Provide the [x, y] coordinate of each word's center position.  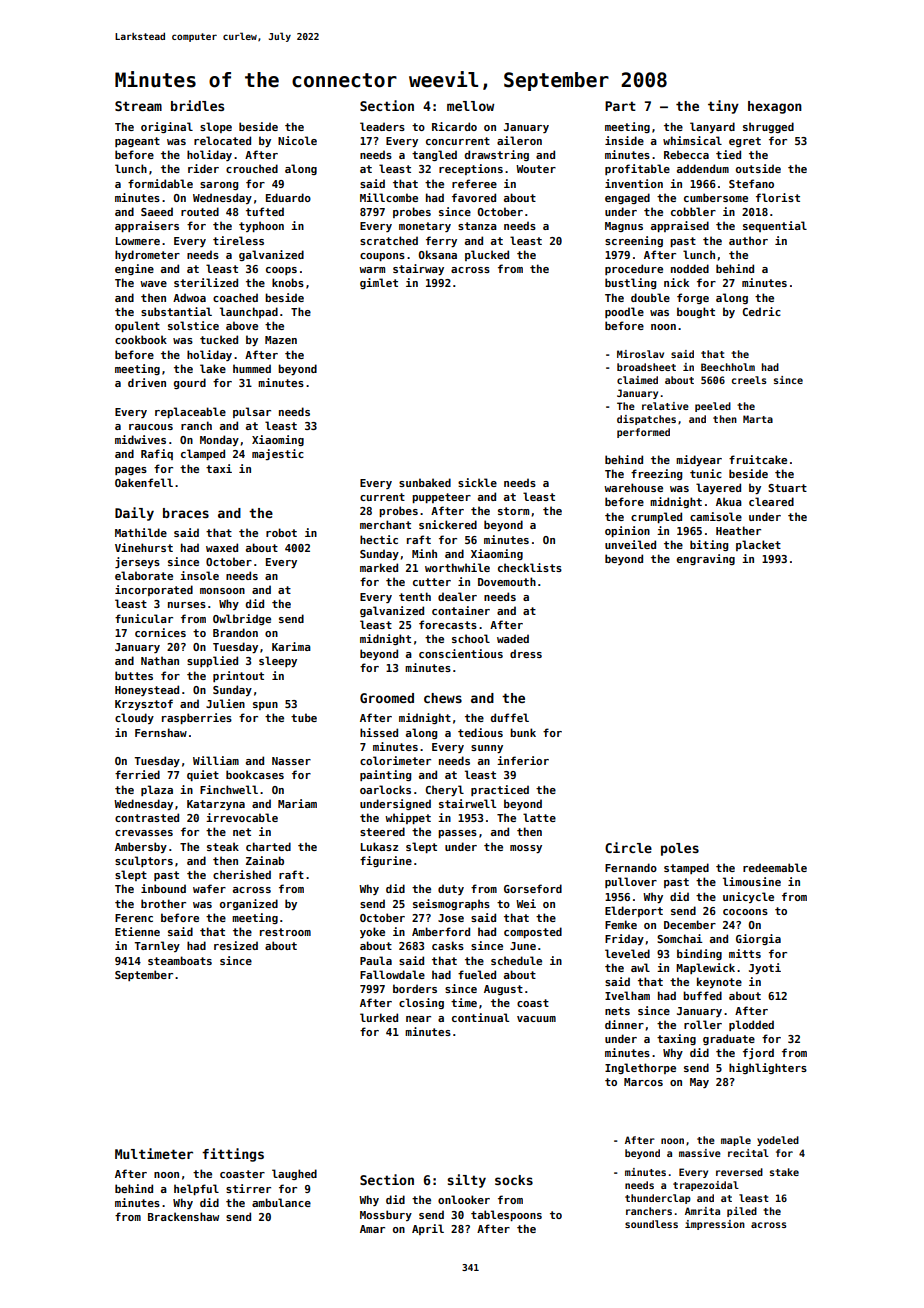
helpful [196, 1189]
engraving [706, 559]
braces [186, 513]
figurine [386, 861]
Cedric [762, 311]
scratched [389, 240]
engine [134, 269]
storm [513, 511]
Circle [628, 847]
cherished [242, 874]
